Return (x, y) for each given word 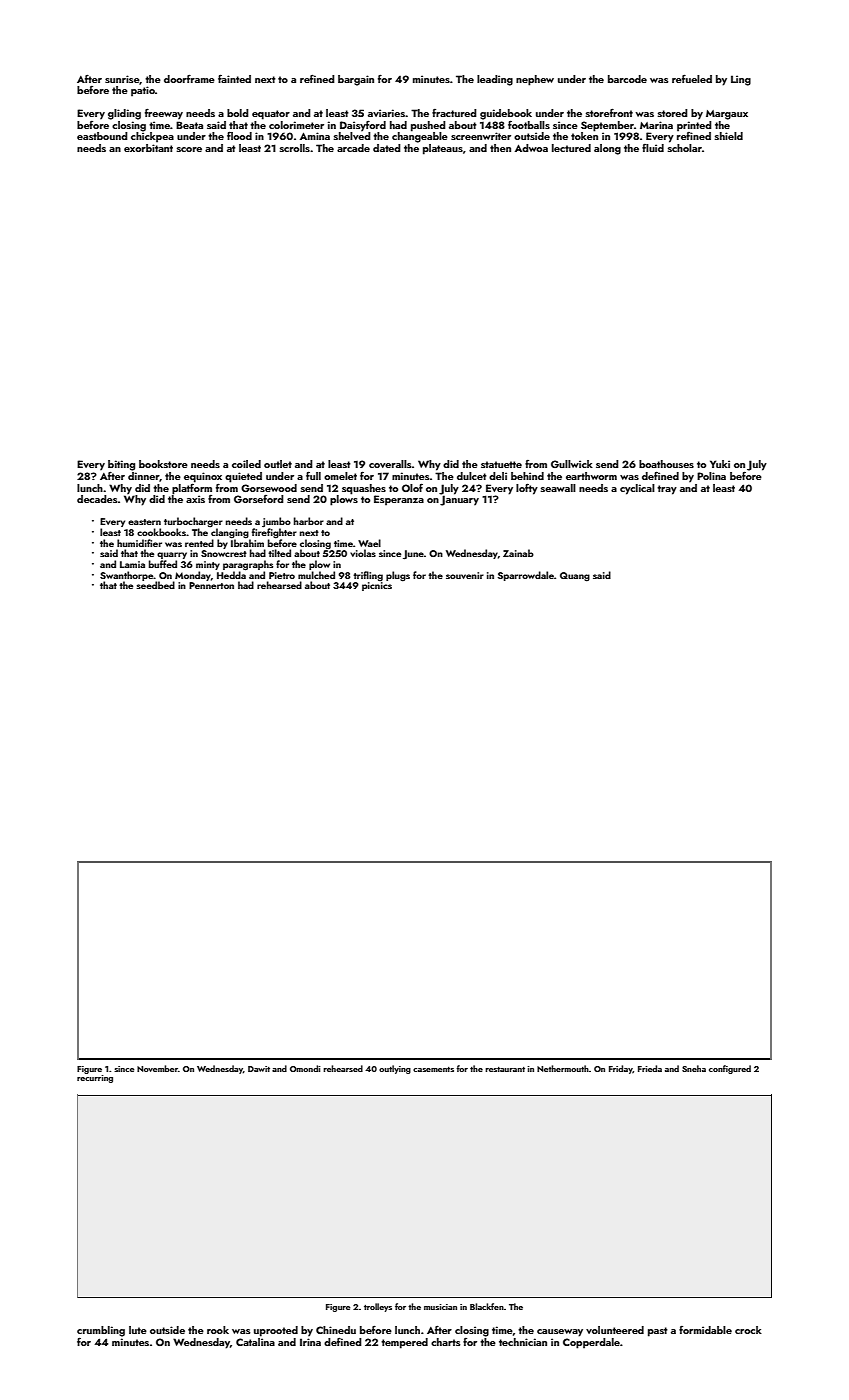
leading (495, 80)
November (157, 1068)
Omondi (305, 1068)
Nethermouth (563, 1068)
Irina (310, 1342)
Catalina (255, 1342)
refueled (692, 78)
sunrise (122, 79)
